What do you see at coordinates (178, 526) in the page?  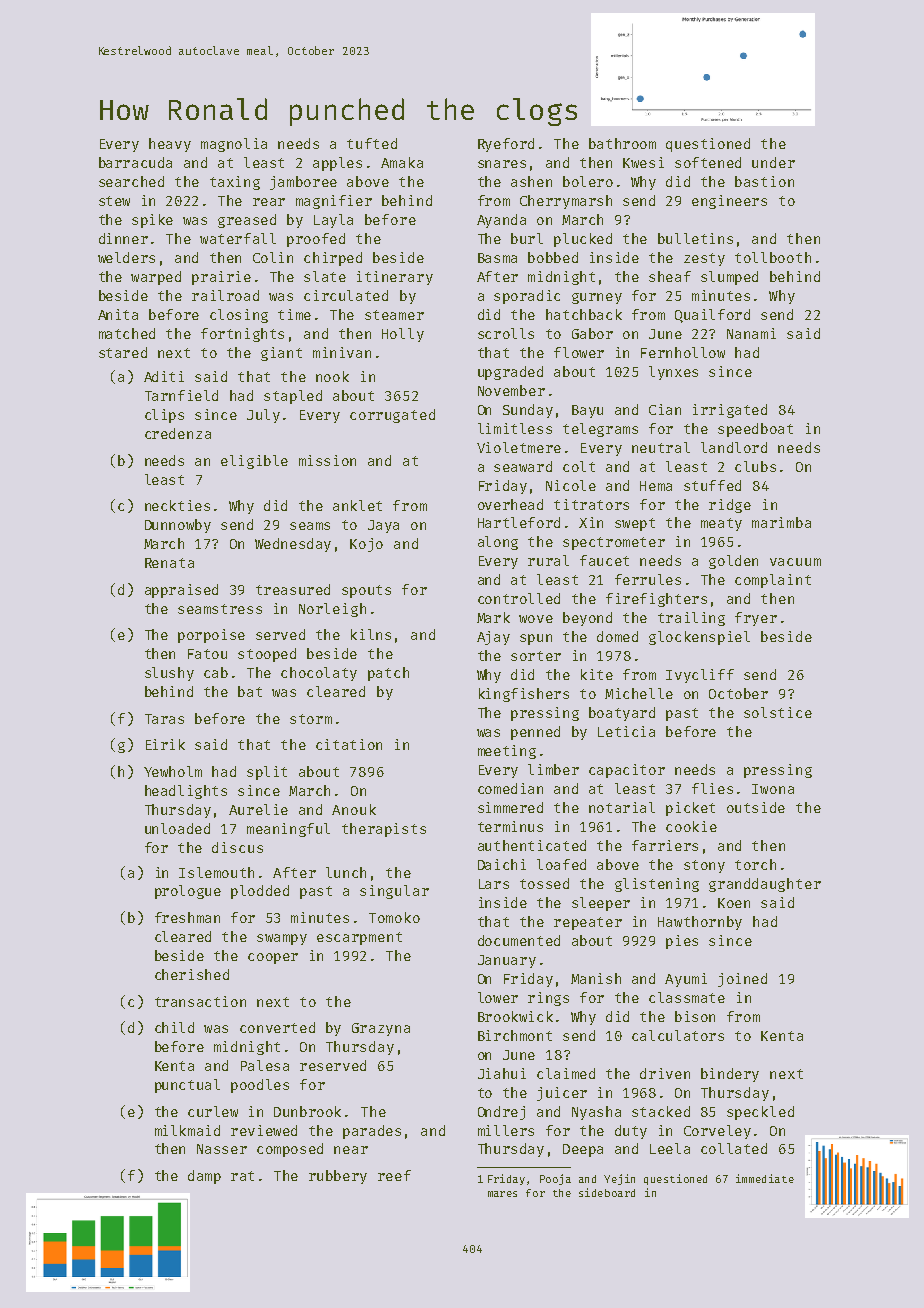 I see `Dunnowby` at bounding box center [178, 526].
